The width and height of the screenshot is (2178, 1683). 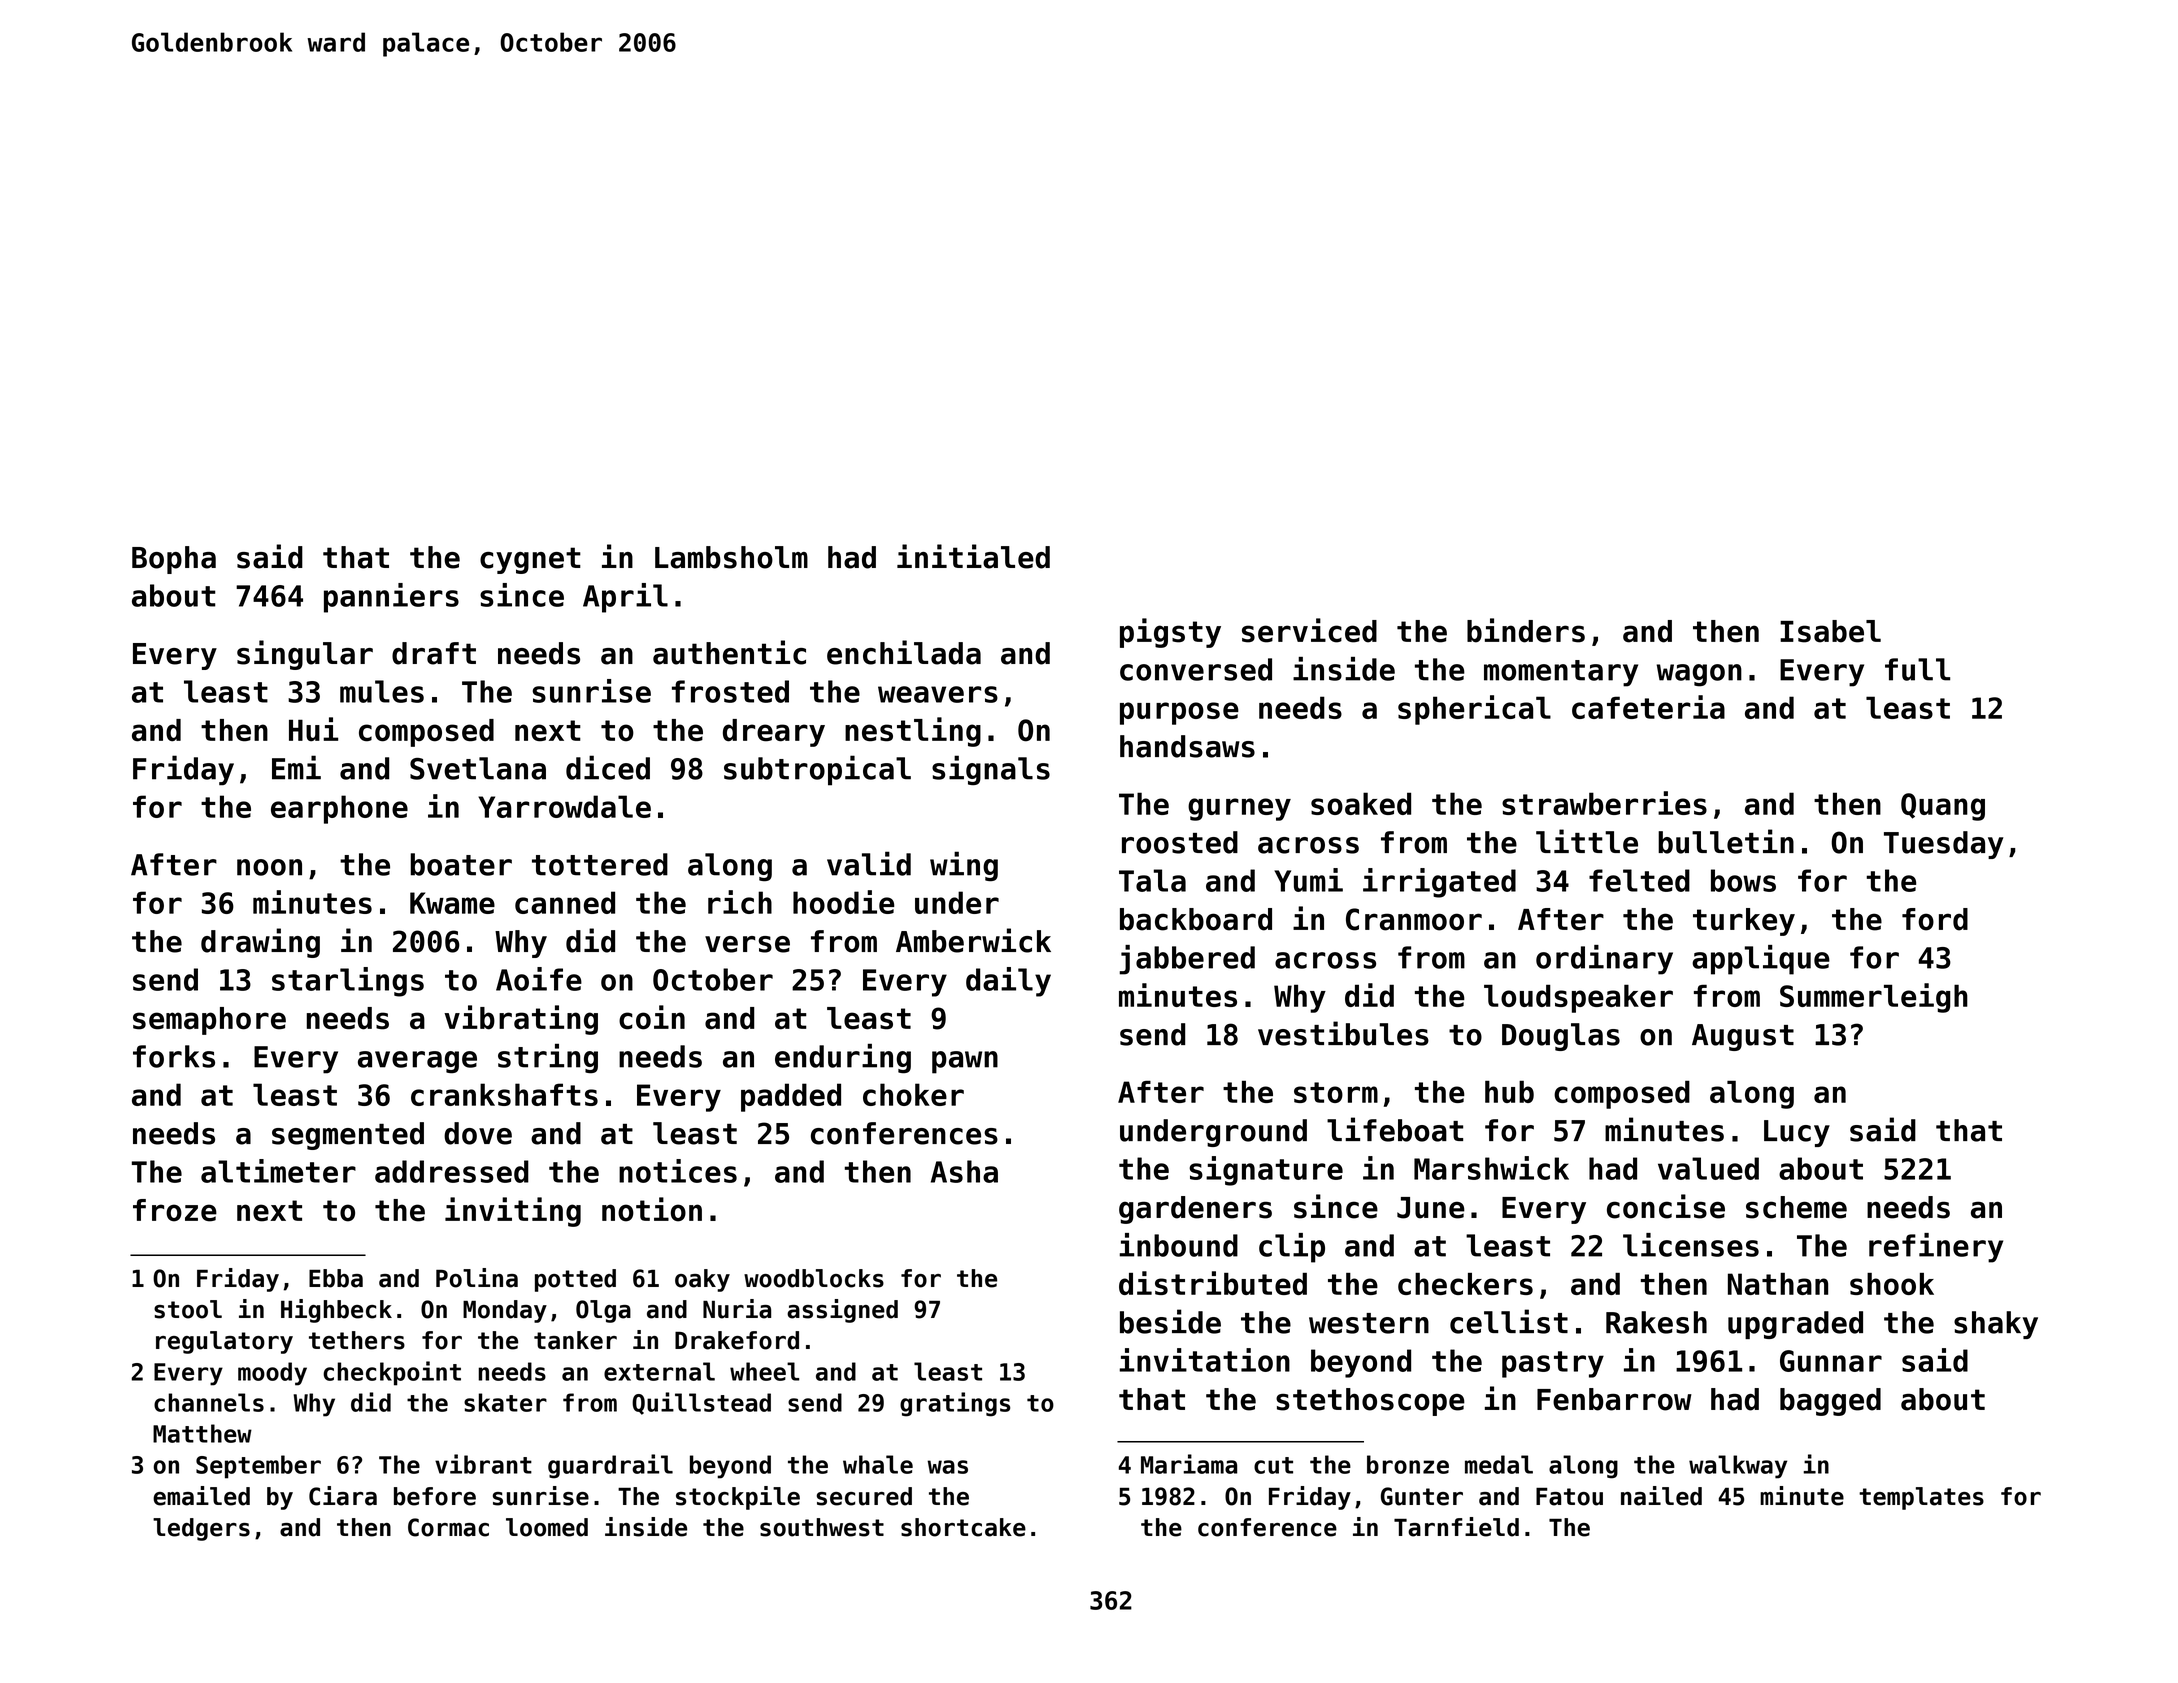 I want to click on skater, so click(x=505, y=1402).
